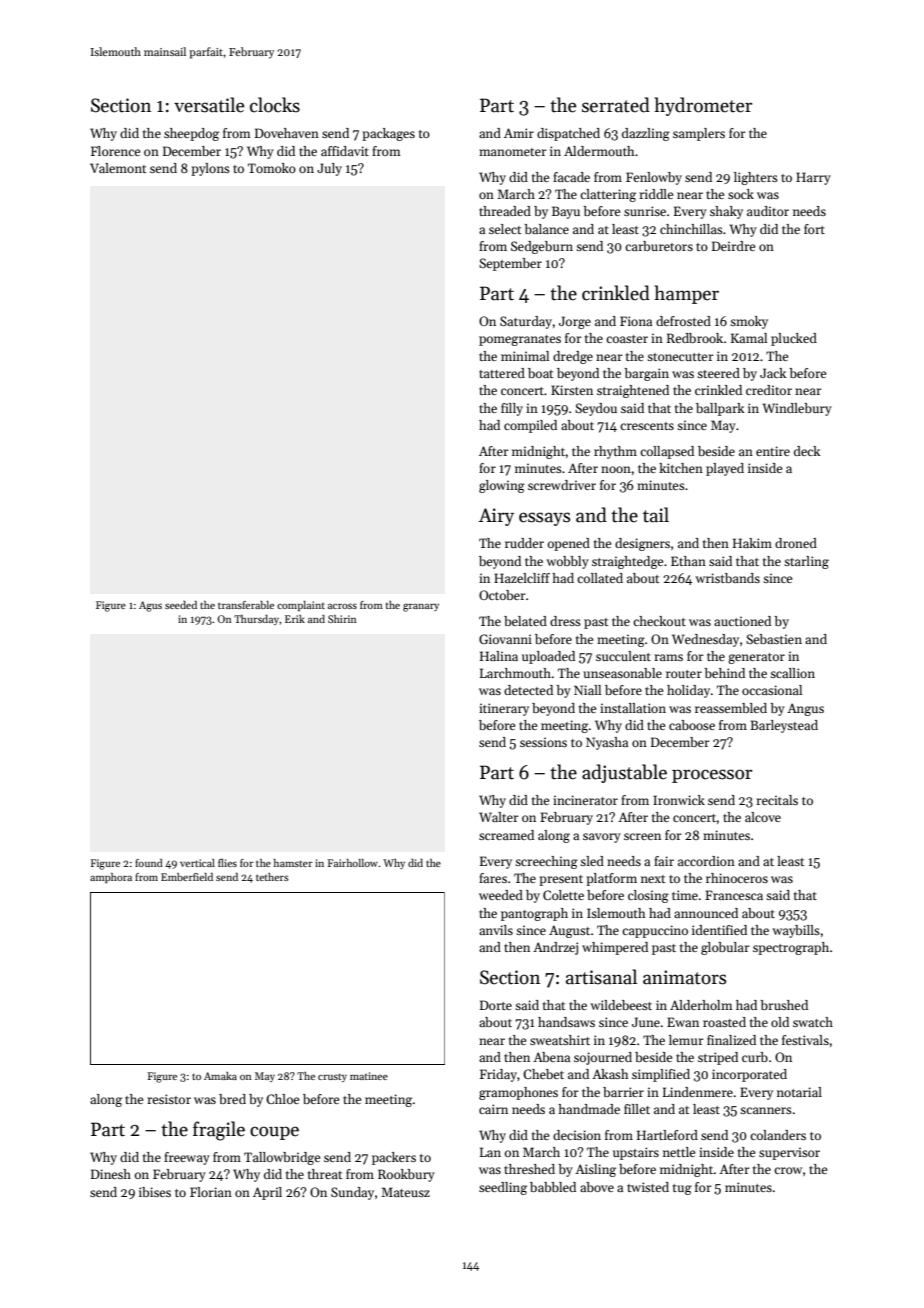 Image resolution: width=924 pixels, height=1308 pixels. What do you see at coordinates (616, 105) in the screenshot?
I see `serrated` at bounding box center [616, 105].
